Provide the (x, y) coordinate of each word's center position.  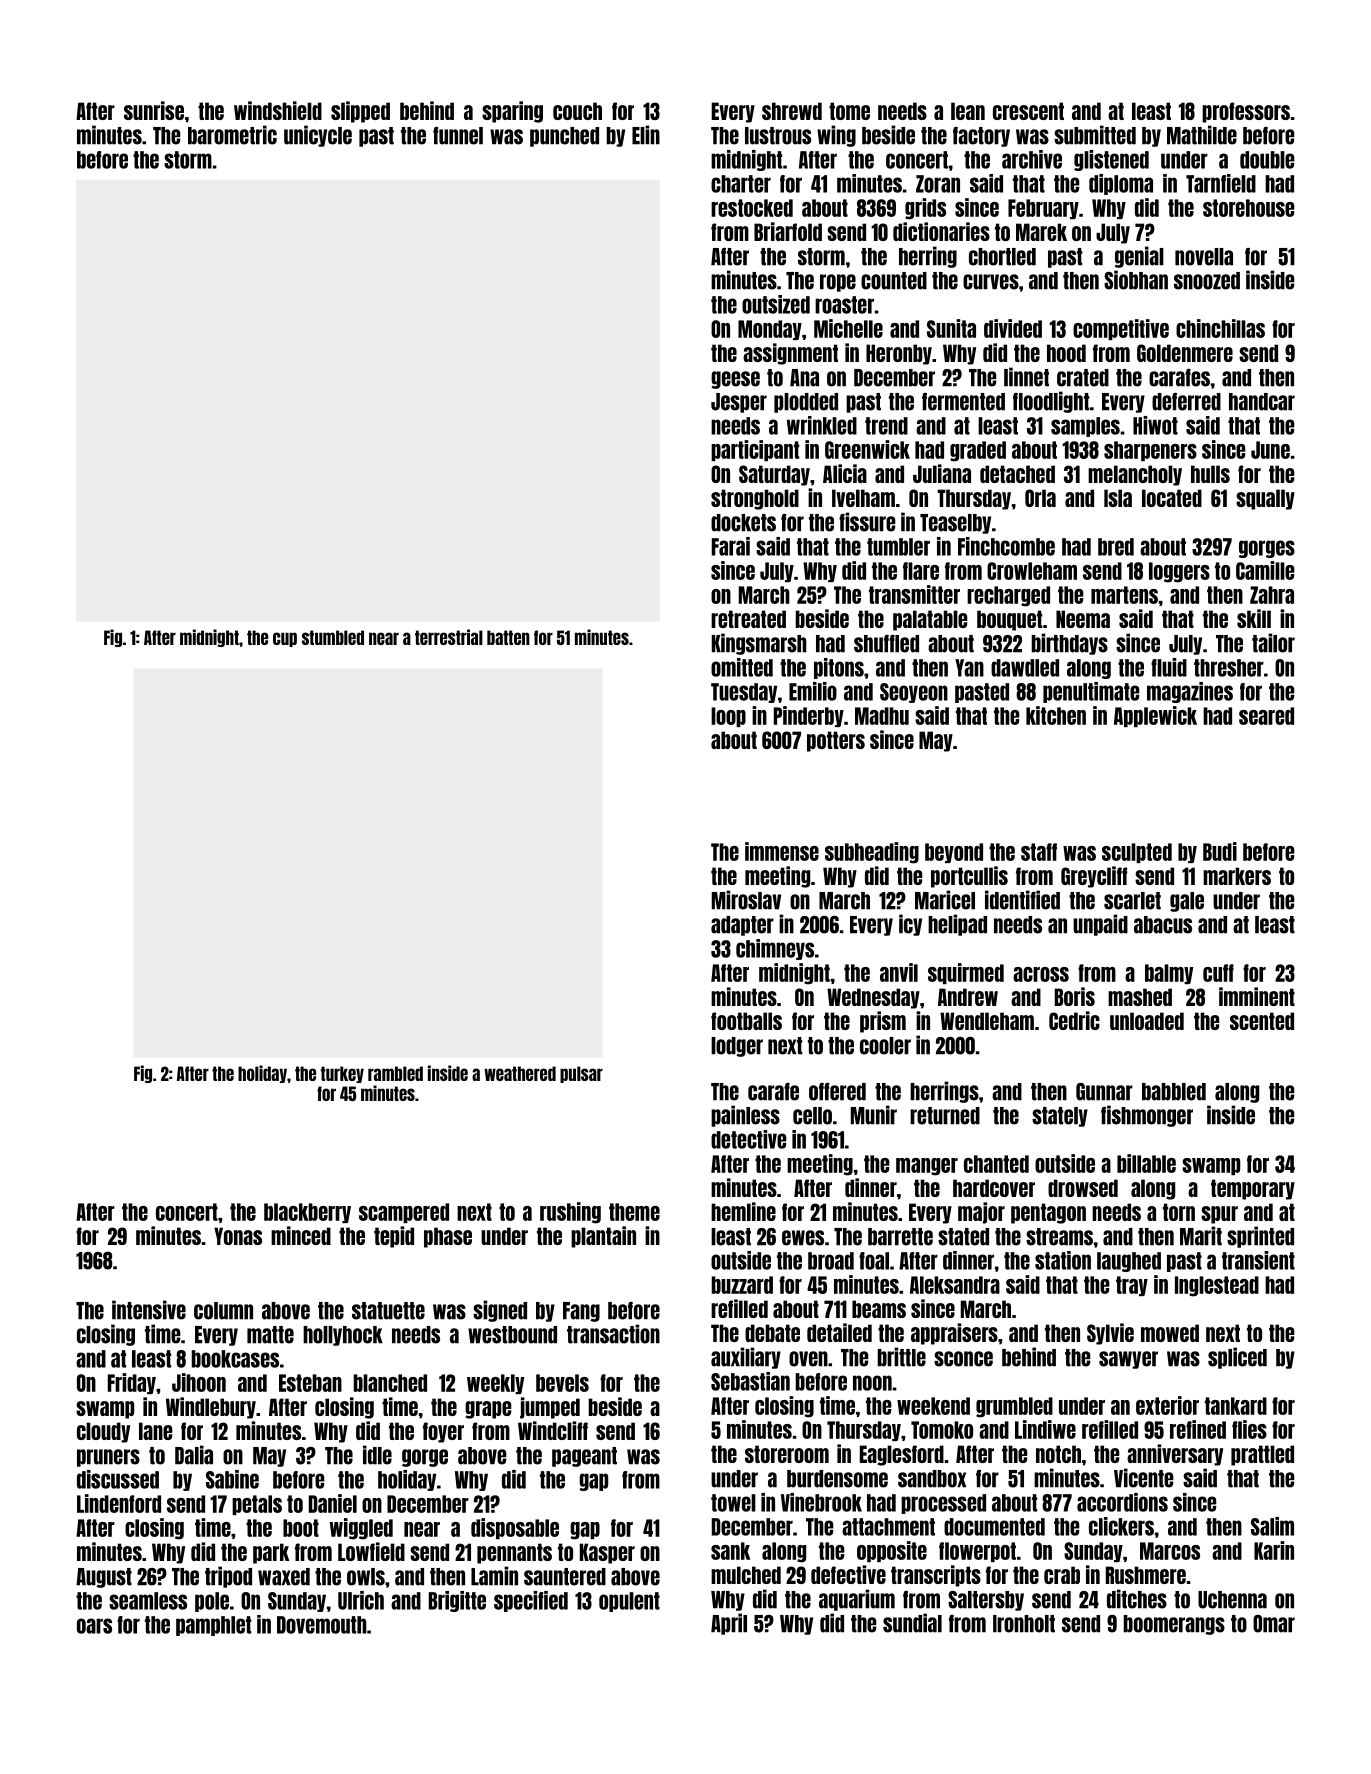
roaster (844, 305)
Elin (646, 135)
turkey (342, 1074)
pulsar (581, 1074)
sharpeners (1150, 451)
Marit (1201, 1236)
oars (94, 1626)
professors (1246, 112)
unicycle (318, 136)
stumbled (333, 637)
